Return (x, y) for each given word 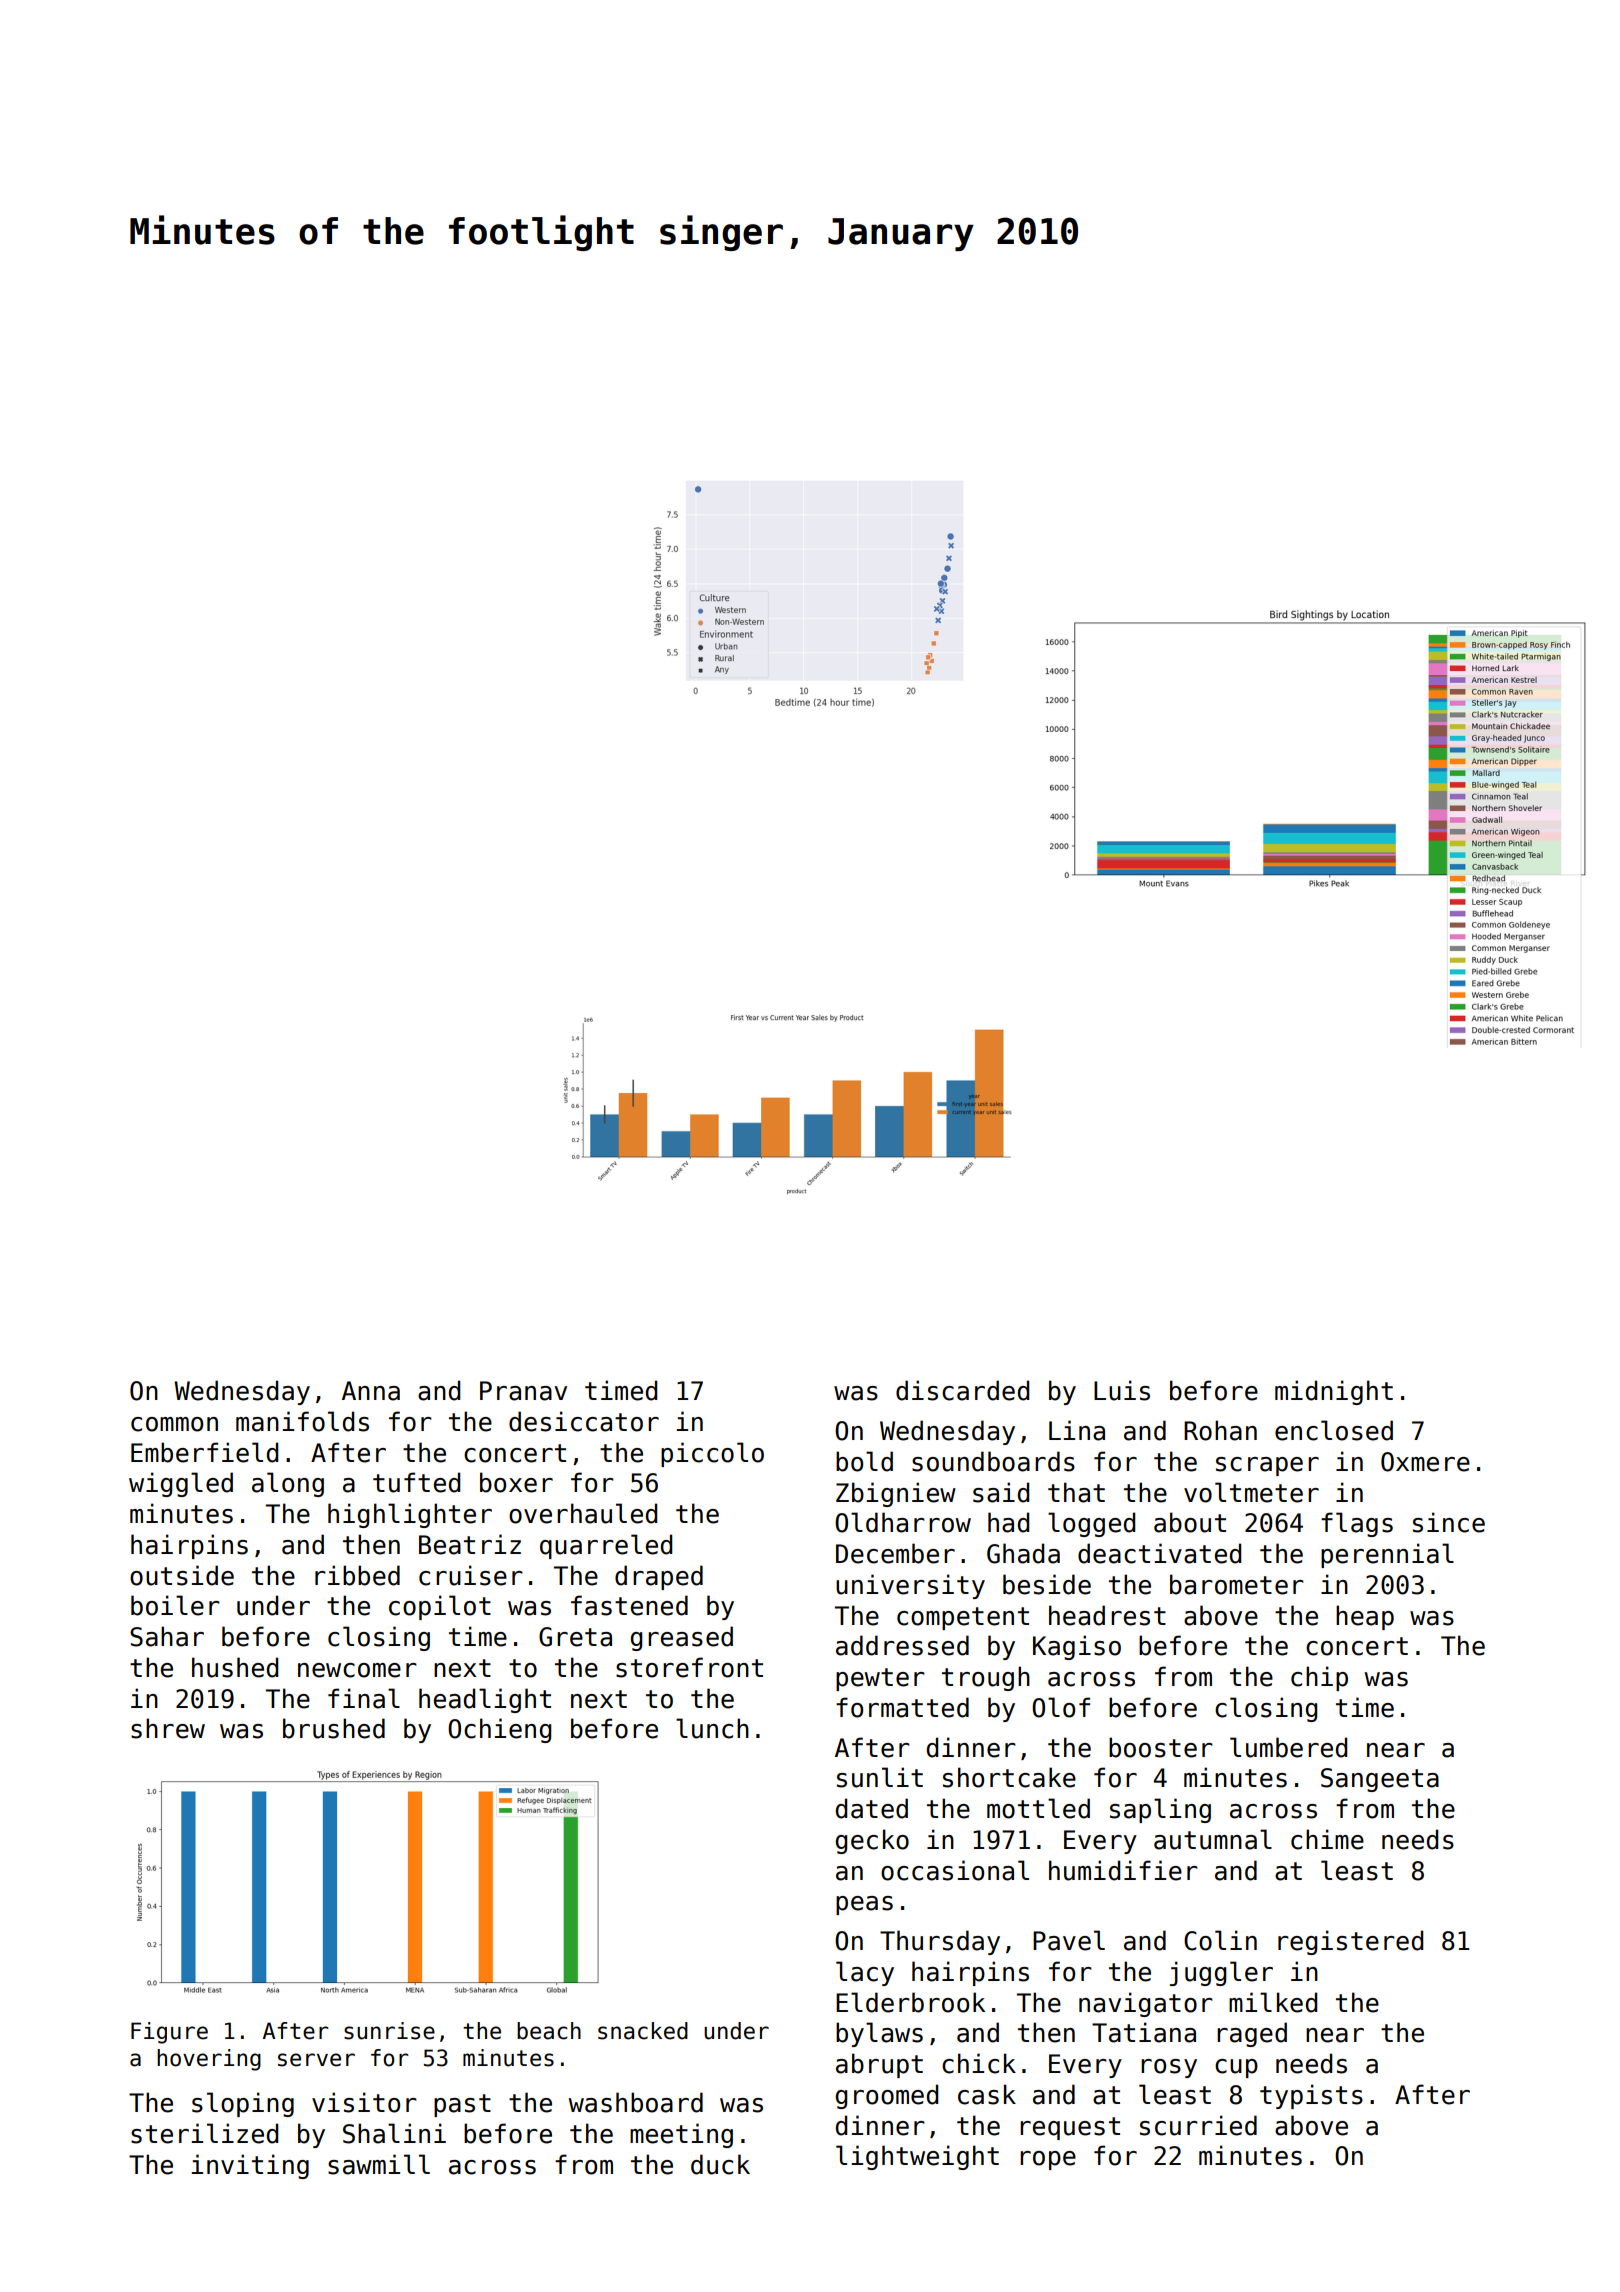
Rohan (1220, 1430)
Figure (169, 2033)
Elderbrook (910, 2002)
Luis (1122, 1390)
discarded (962, 1390)
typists (1311, 2096)
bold (864, 1461)
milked (1273, 2002)
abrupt (879, 2065)
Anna (371, 1391)
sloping (243, 2104)
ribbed (357, 1575)
